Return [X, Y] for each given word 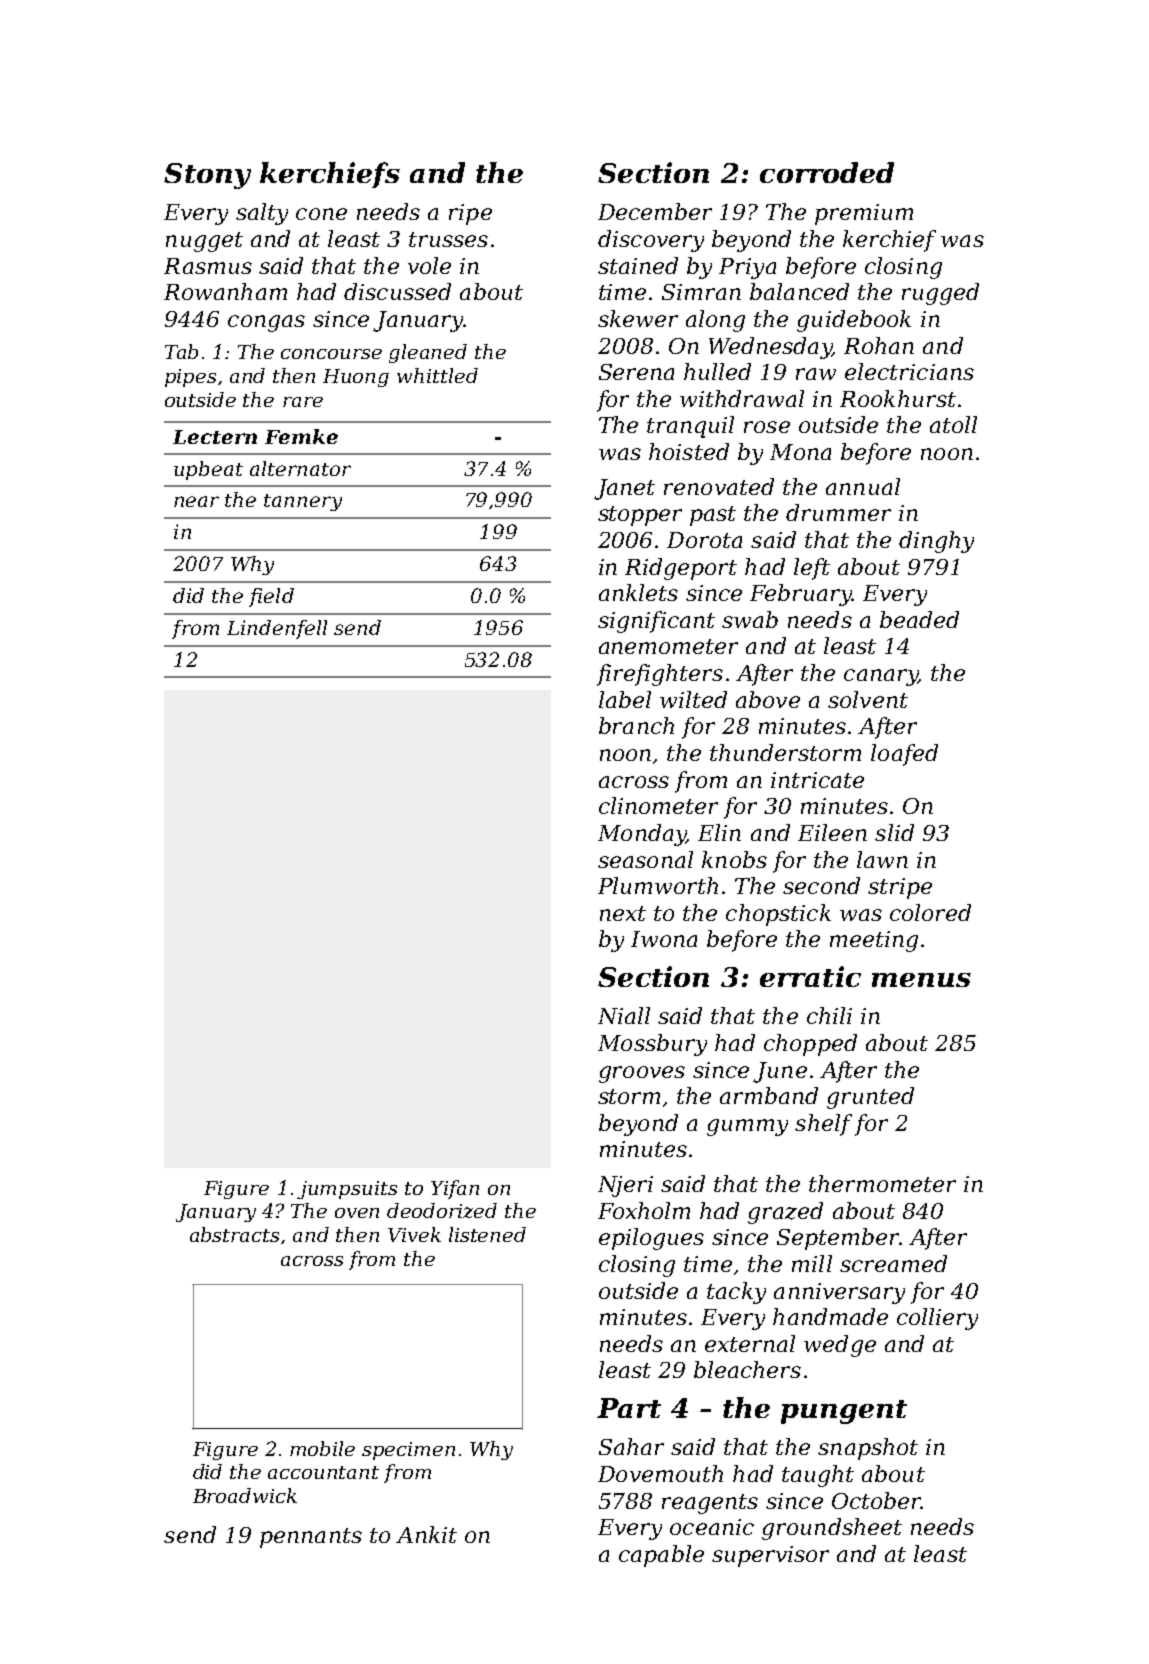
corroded [827, 172]
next [623, 913]
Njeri [625, 1186]
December [655, 211]
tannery [303, 502]
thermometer [882, 1183]
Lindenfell [277, 629]
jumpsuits [347, 1190]
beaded [919, 619]
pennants [311, 1538]
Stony [207, 176]
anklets [638, 592]
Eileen [832, 832]
